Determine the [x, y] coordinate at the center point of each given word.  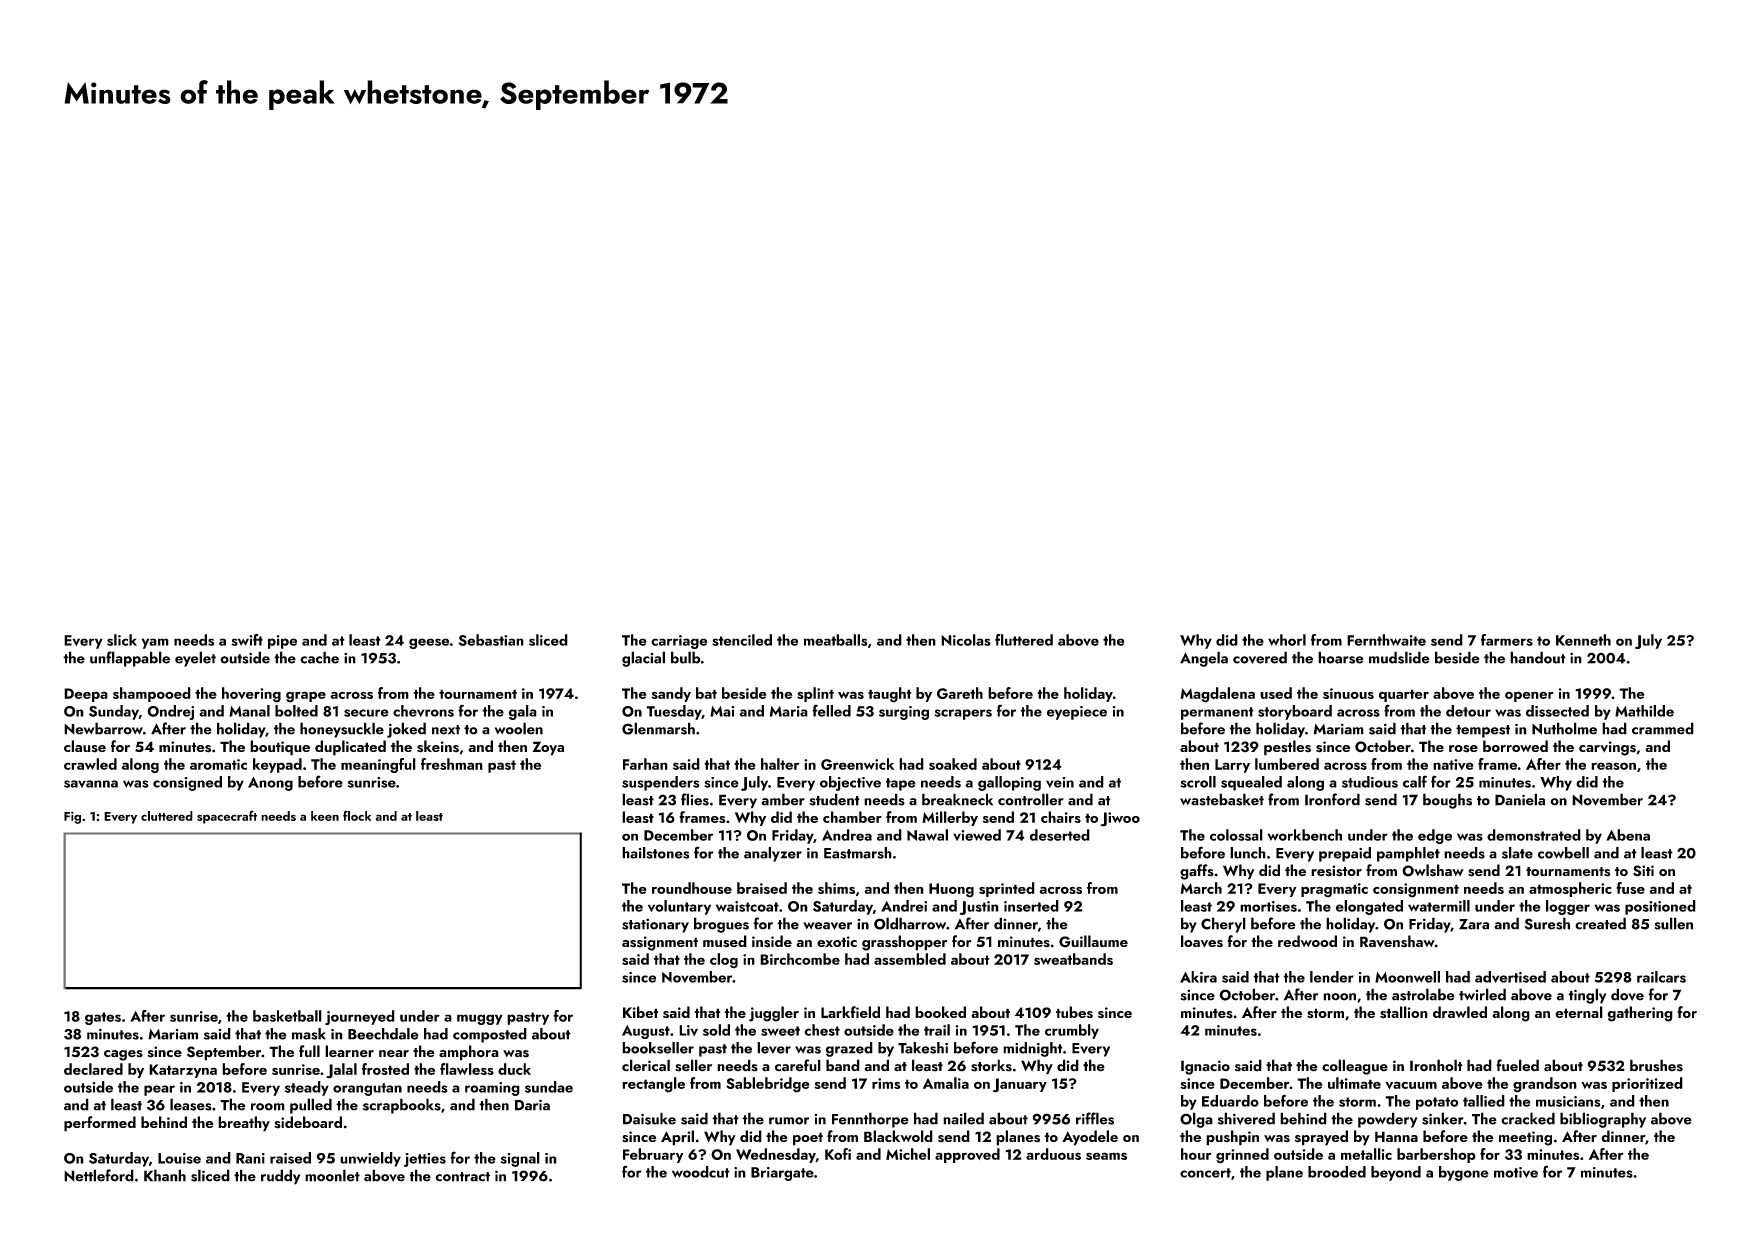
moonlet [332, 1175]
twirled [1482, 994]
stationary [655, 925]
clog [724, 961]
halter [780, 764]
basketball [287, 1016]
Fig [72, 818]
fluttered [1024, 640]
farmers [1507, 640]
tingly [1587, 996]
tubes [1074, 1012]
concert [1205, 1173]
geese [429, 643]
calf [1415, 781]
